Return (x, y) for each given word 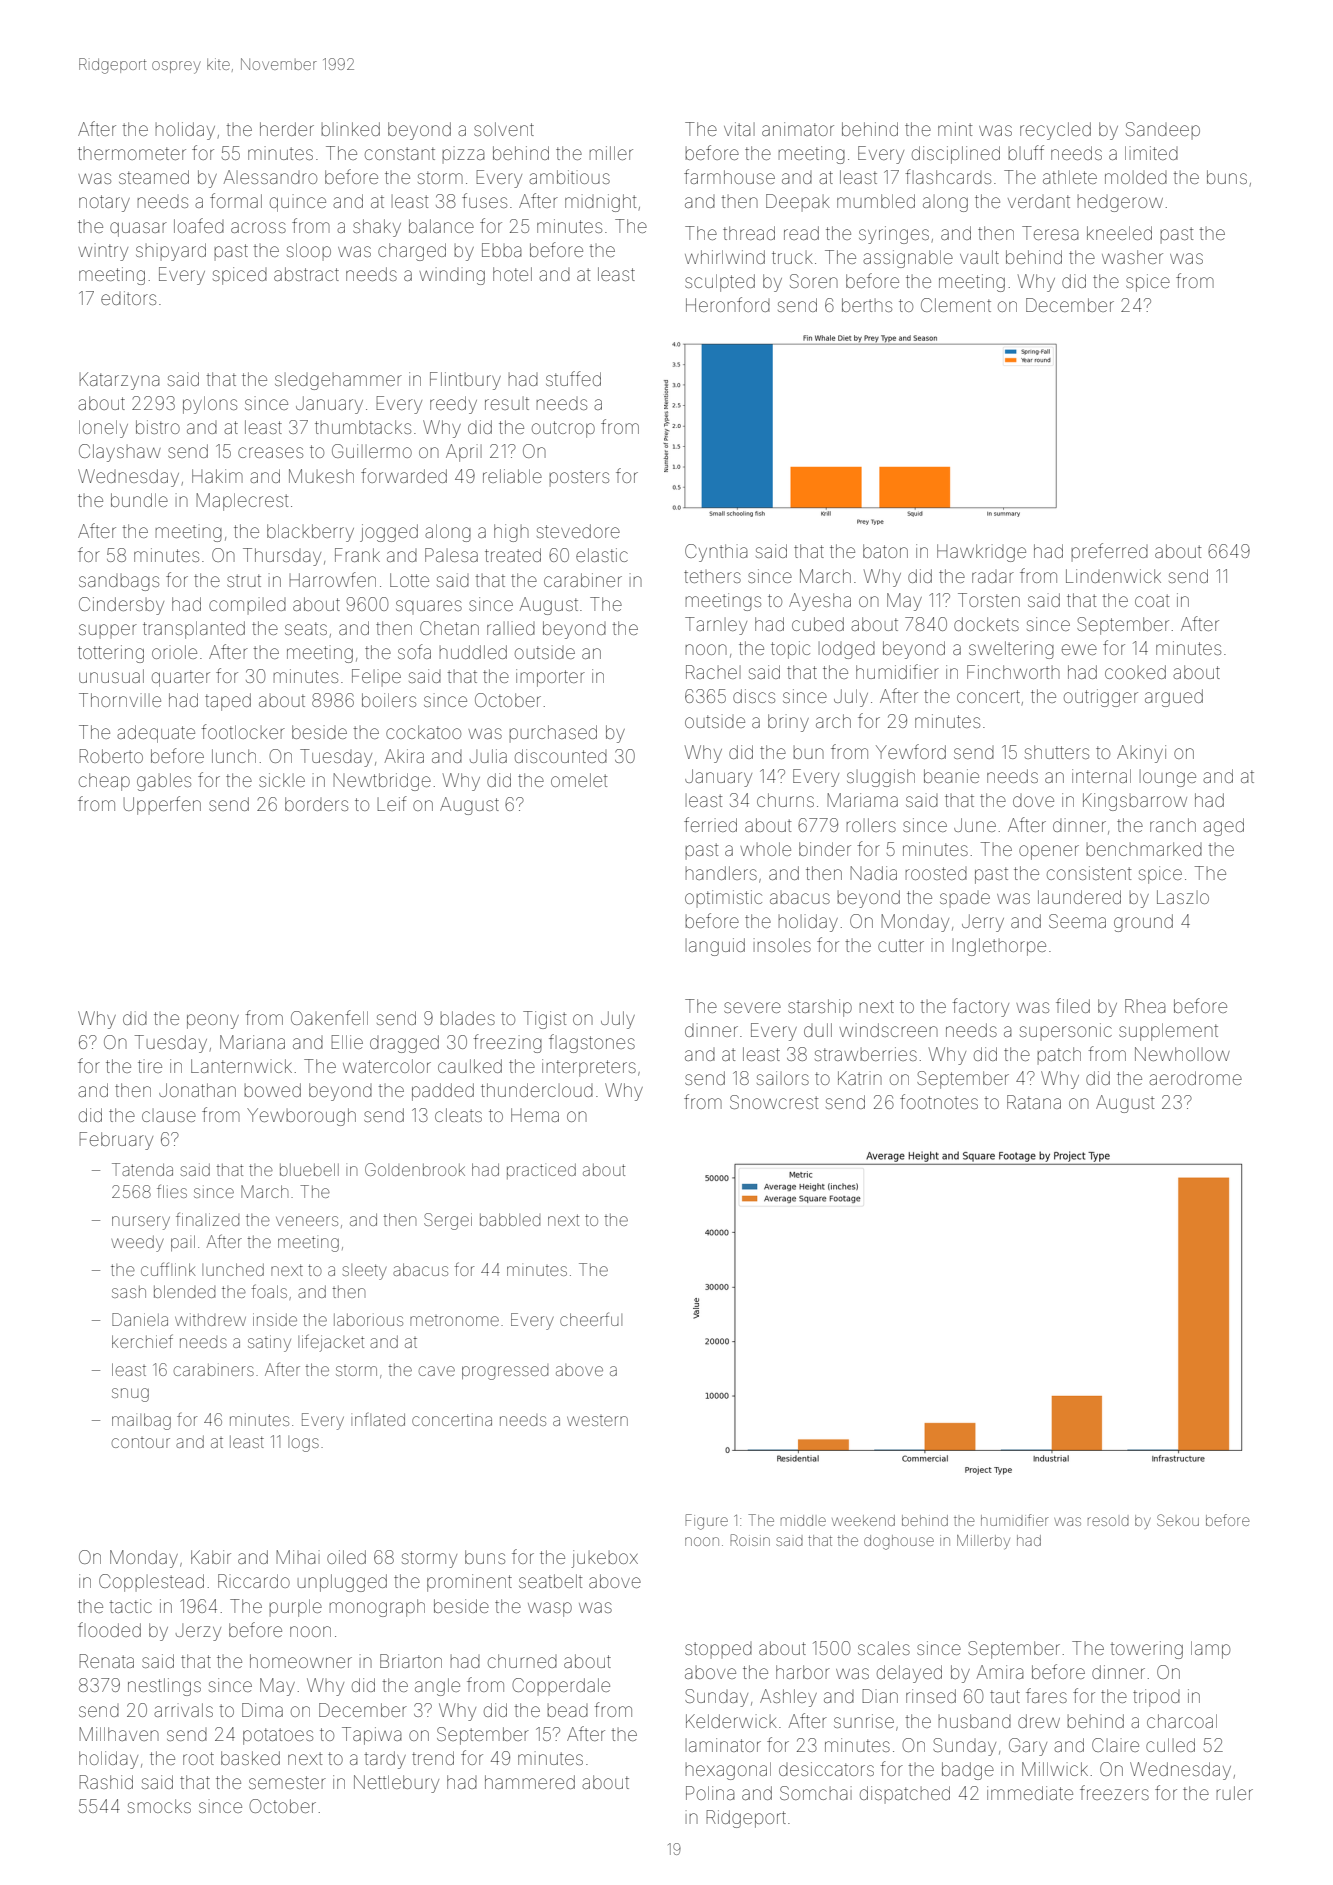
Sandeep (1163, 130)
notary (104, 203)
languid (715, 947)
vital (739, 129)
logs (303, 1444)
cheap (104, 782)
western (597, 1421)
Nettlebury (396, 1784)
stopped (718, 1650)
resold (1108, 1521)
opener (1049, 852)
